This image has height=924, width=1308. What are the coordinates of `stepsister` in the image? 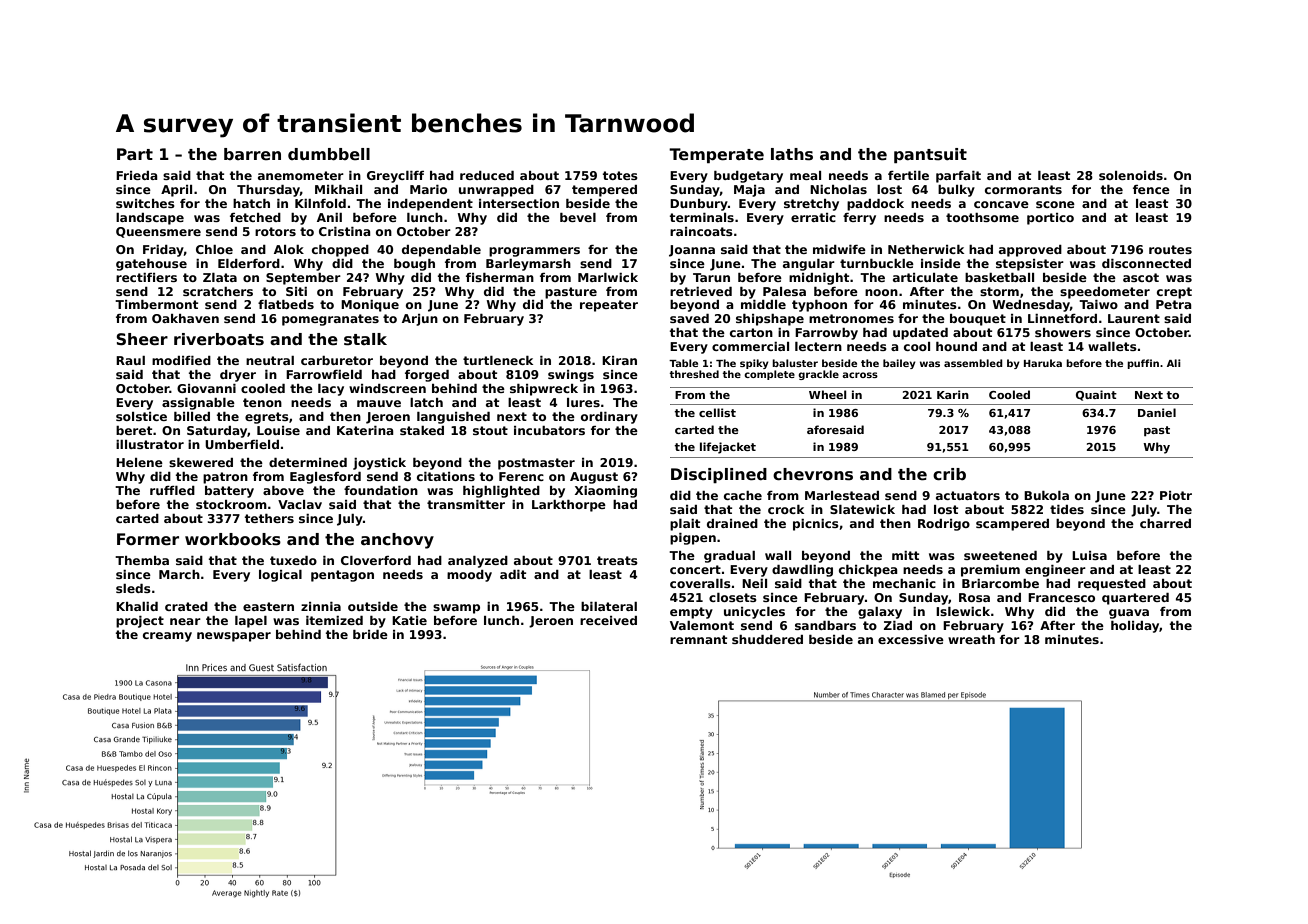 It's located at (1030, 265).
